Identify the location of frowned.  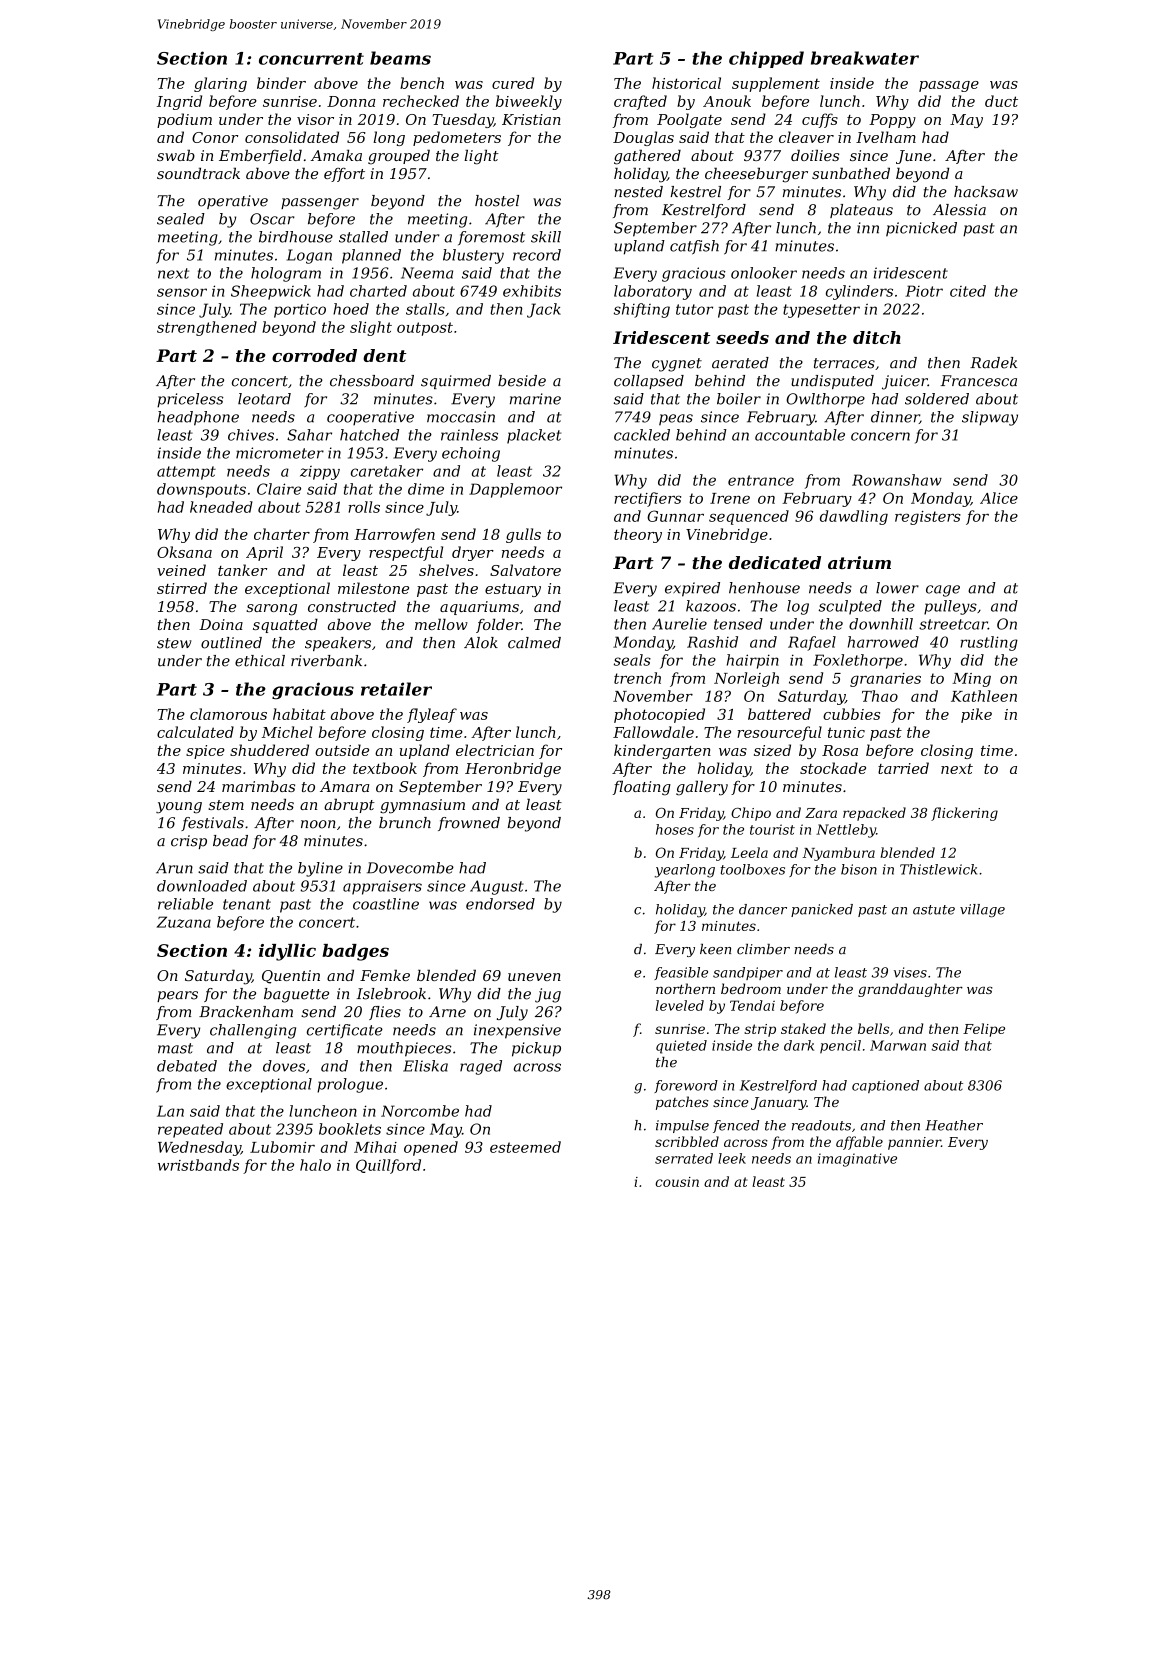
(469, 824).
